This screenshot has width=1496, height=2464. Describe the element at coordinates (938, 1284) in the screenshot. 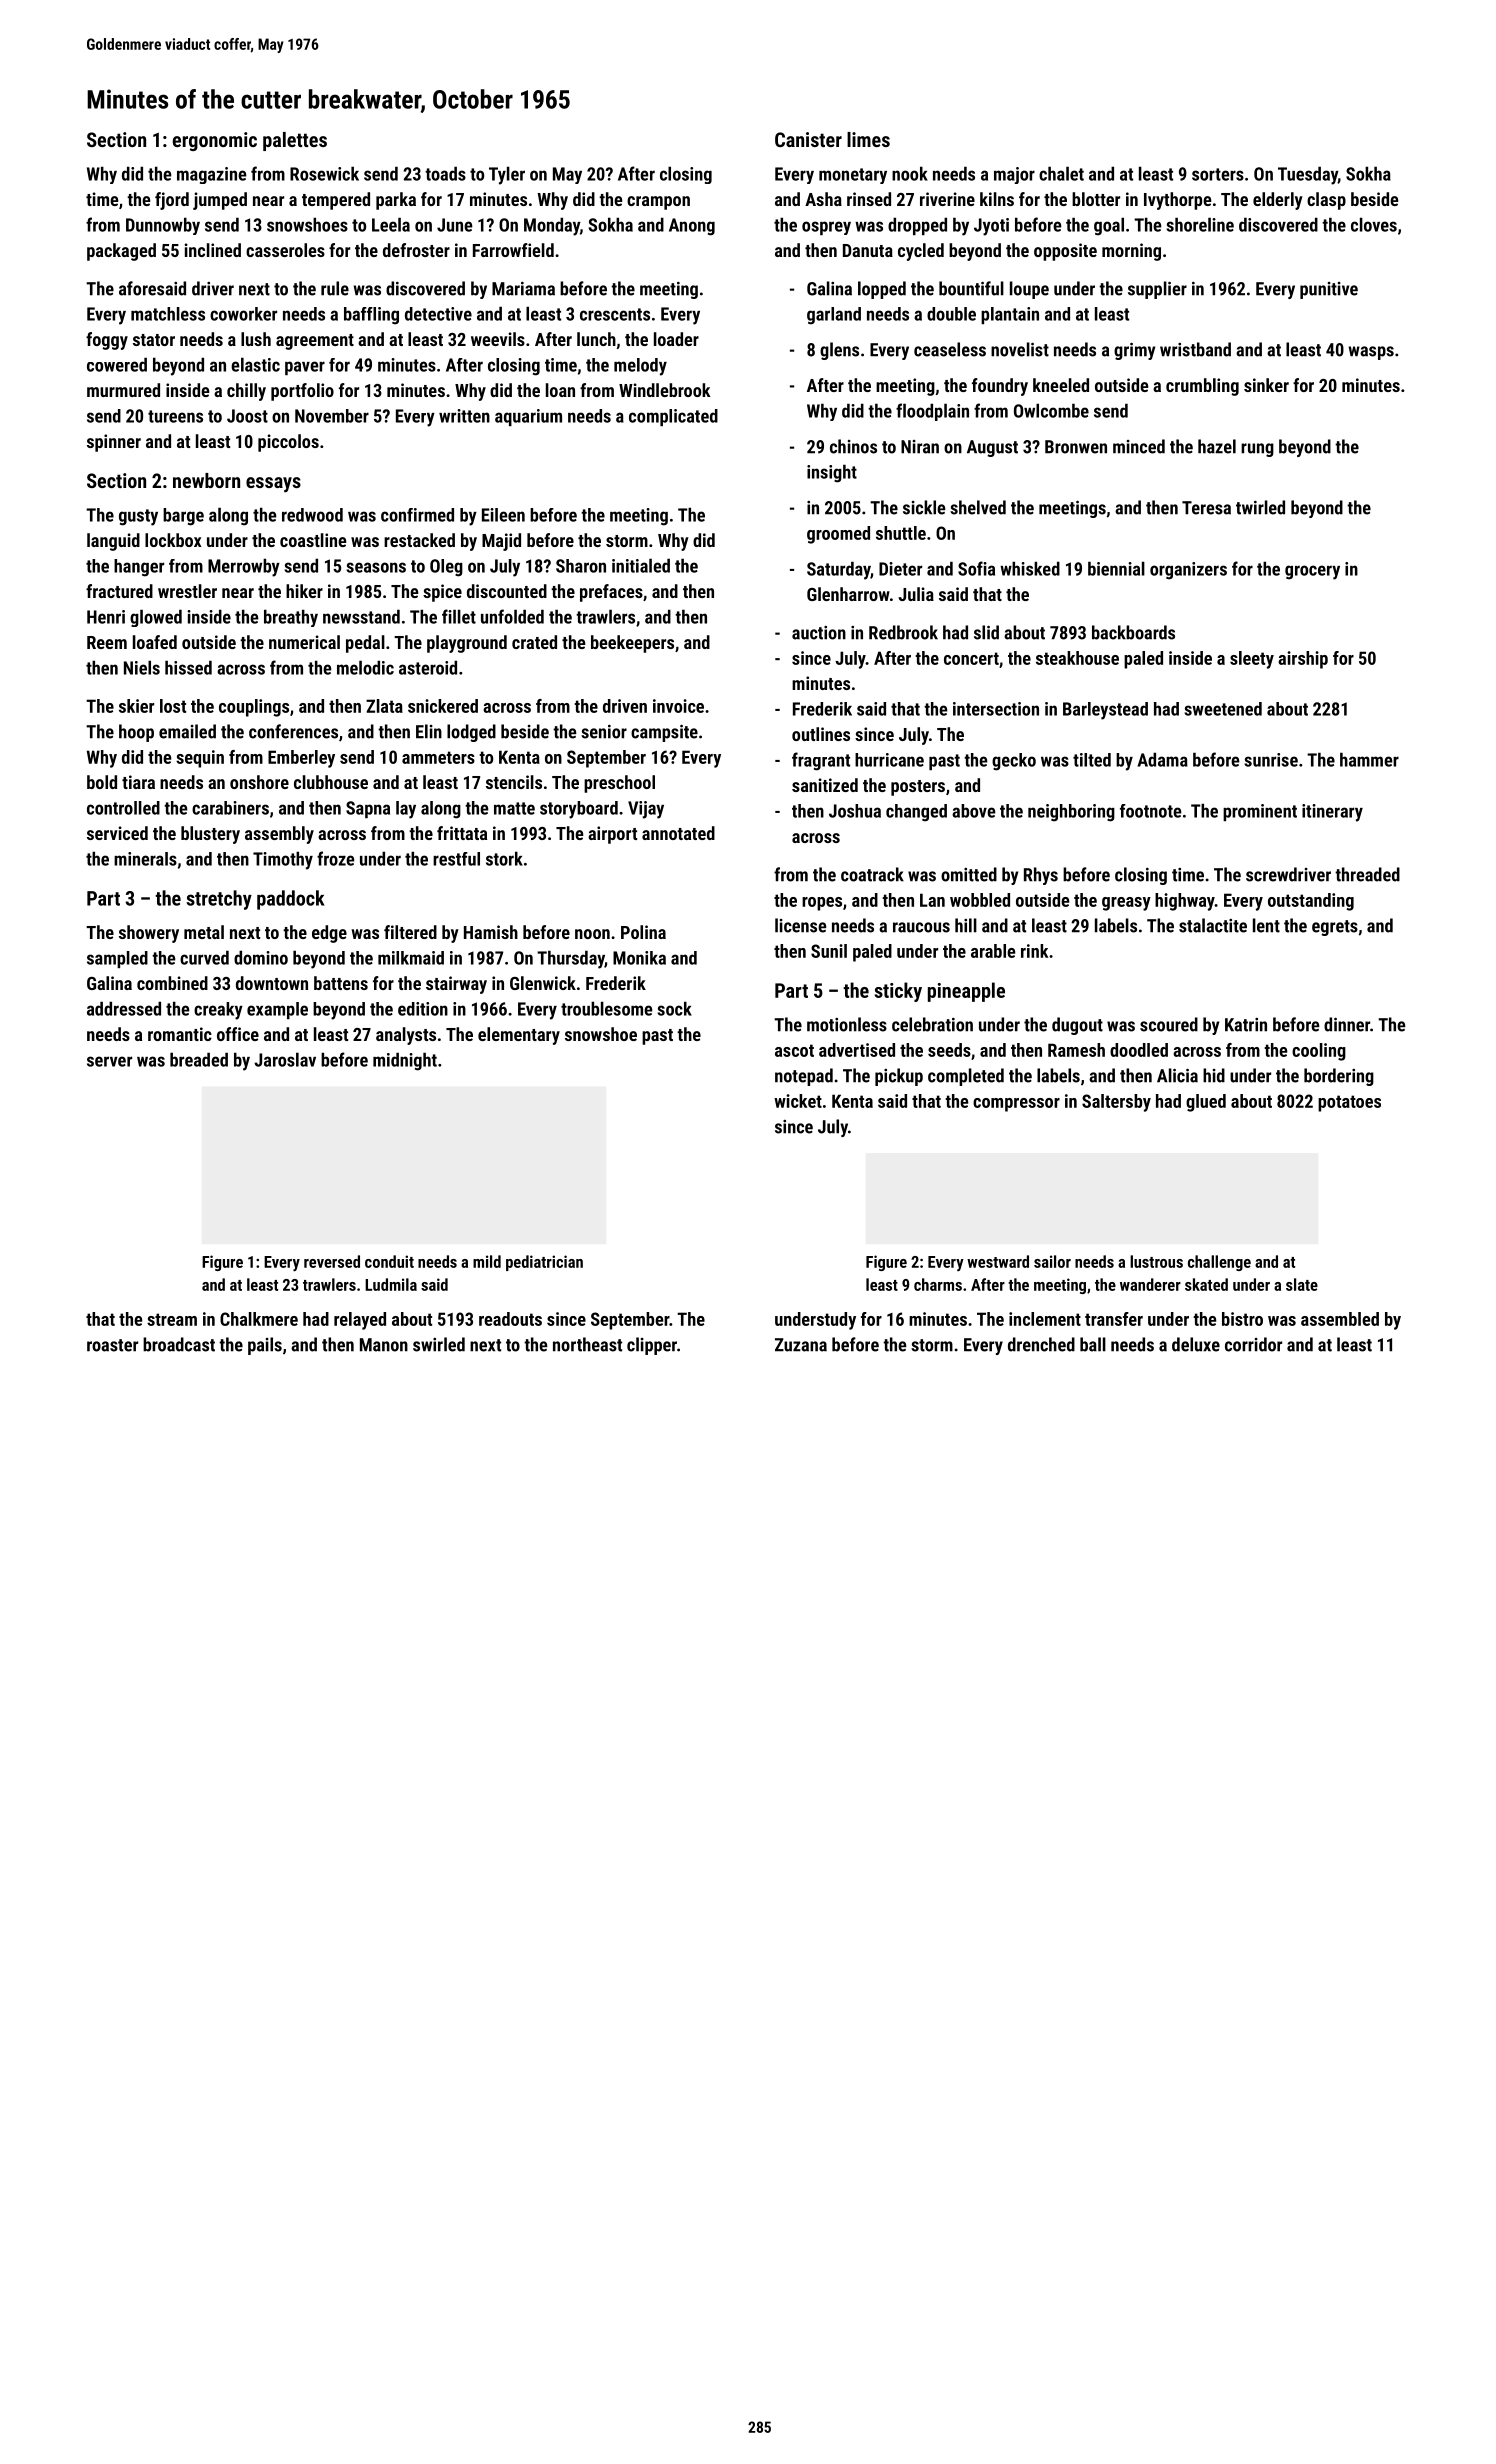

I see `charms` at that location.
